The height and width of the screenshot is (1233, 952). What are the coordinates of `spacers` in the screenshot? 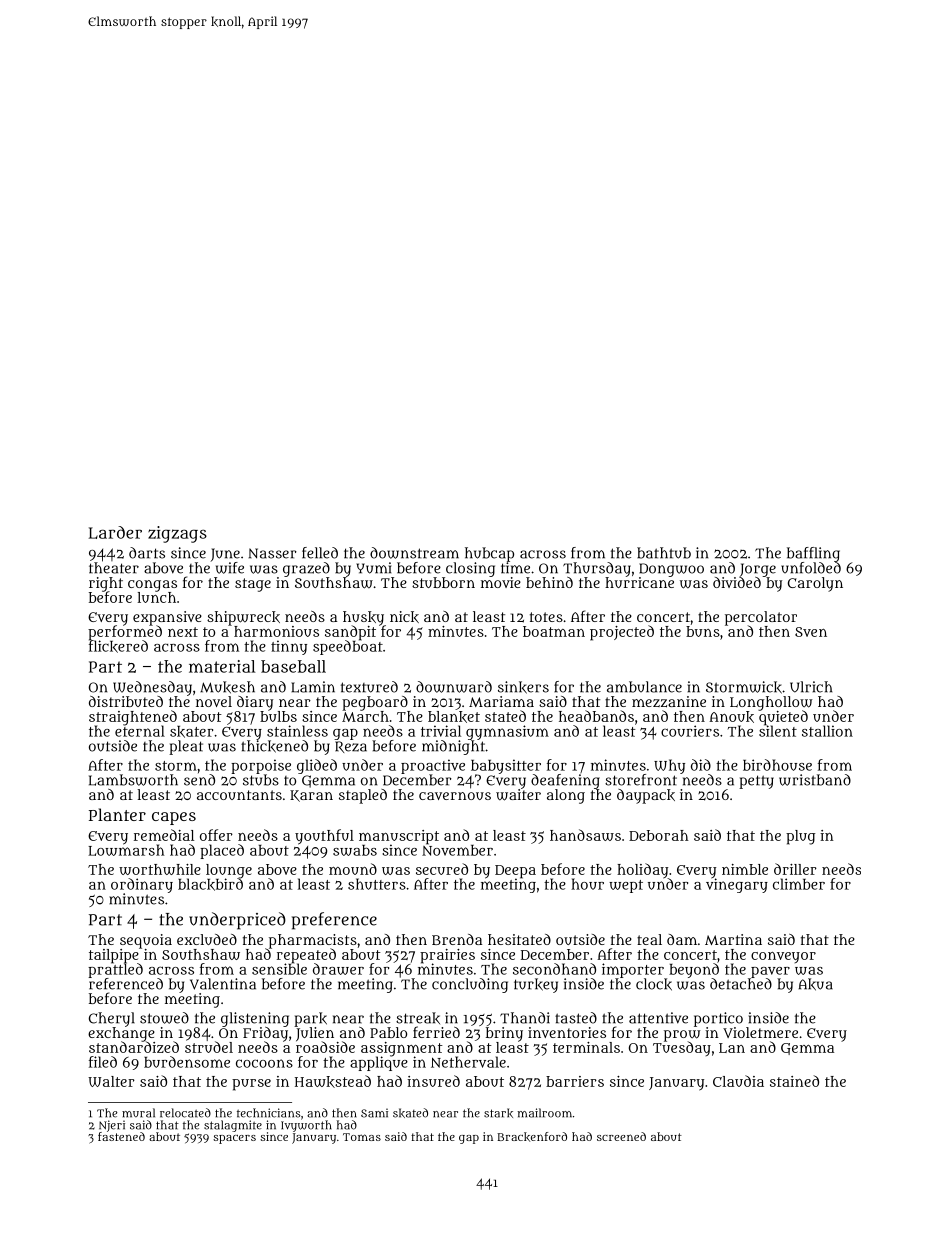 It's located at (234, 1139).
